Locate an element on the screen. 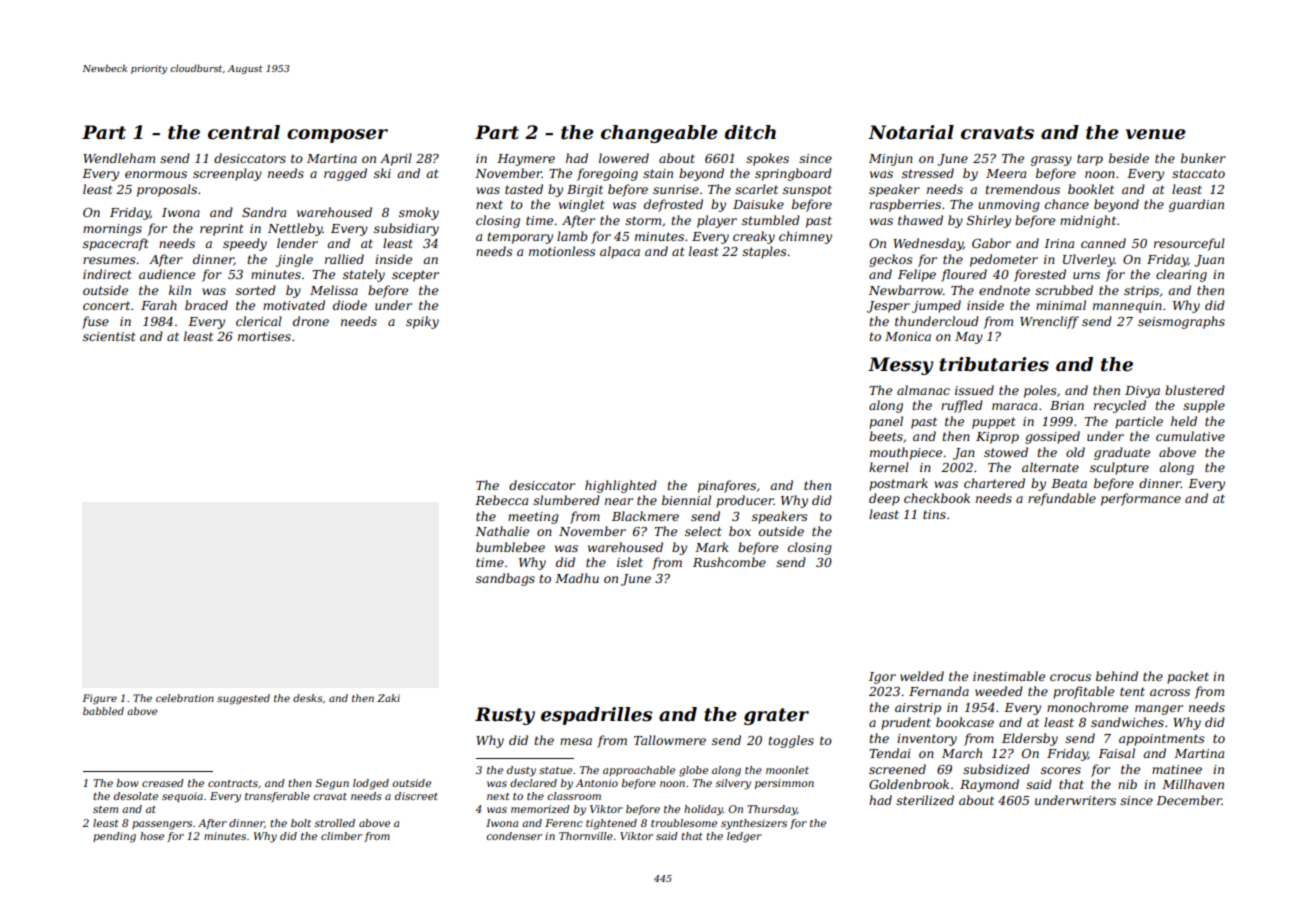 The width and height of the screenshot is (1308, 924). central is located at coordinates (244, 132).
